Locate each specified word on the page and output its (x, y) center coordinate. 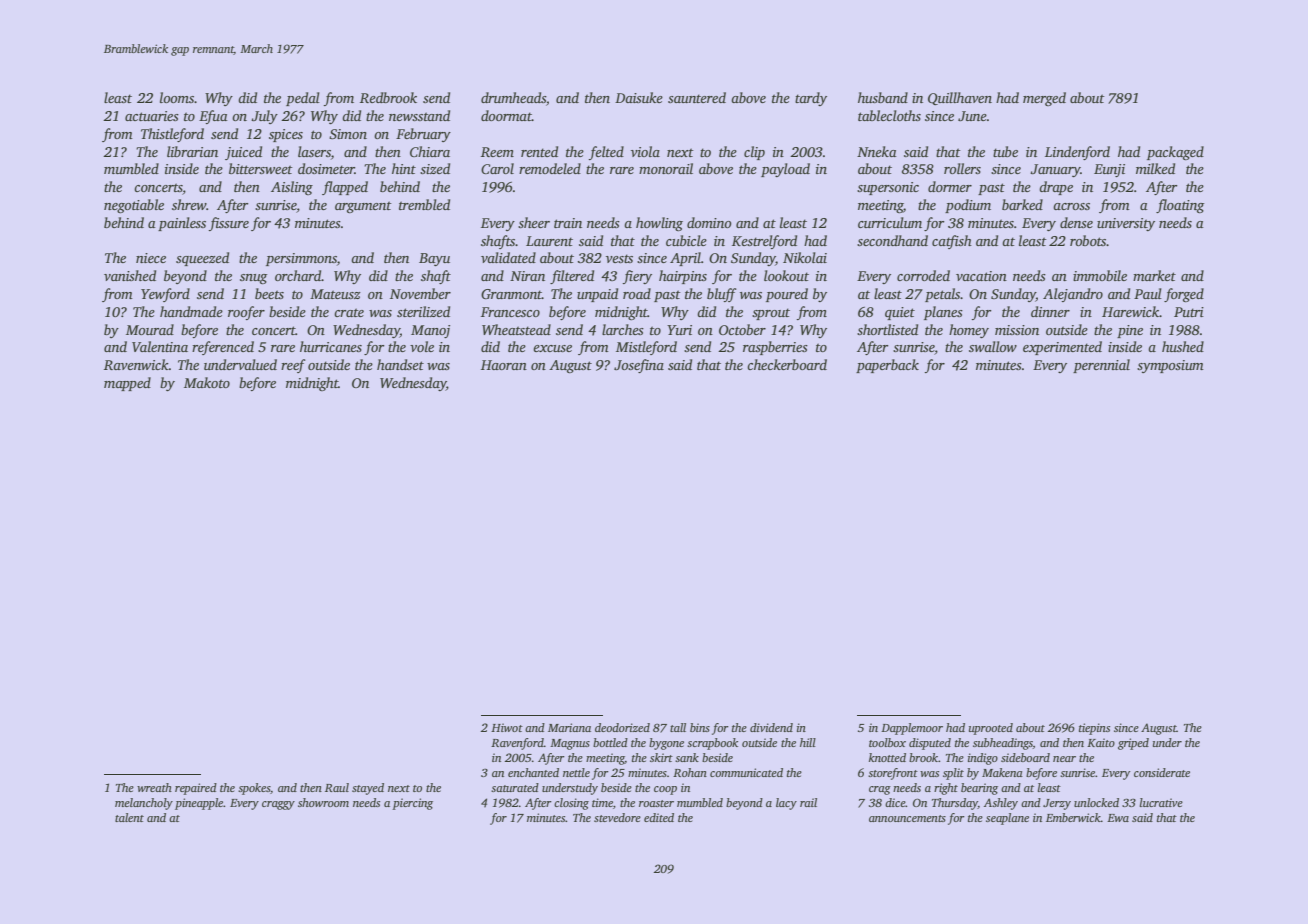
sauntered (697, 97)
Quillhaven (960, 98)
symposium (1170, 366)
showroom (323, 802)
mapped (127, 384)
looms (177, 97)
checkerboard (787, 364)
